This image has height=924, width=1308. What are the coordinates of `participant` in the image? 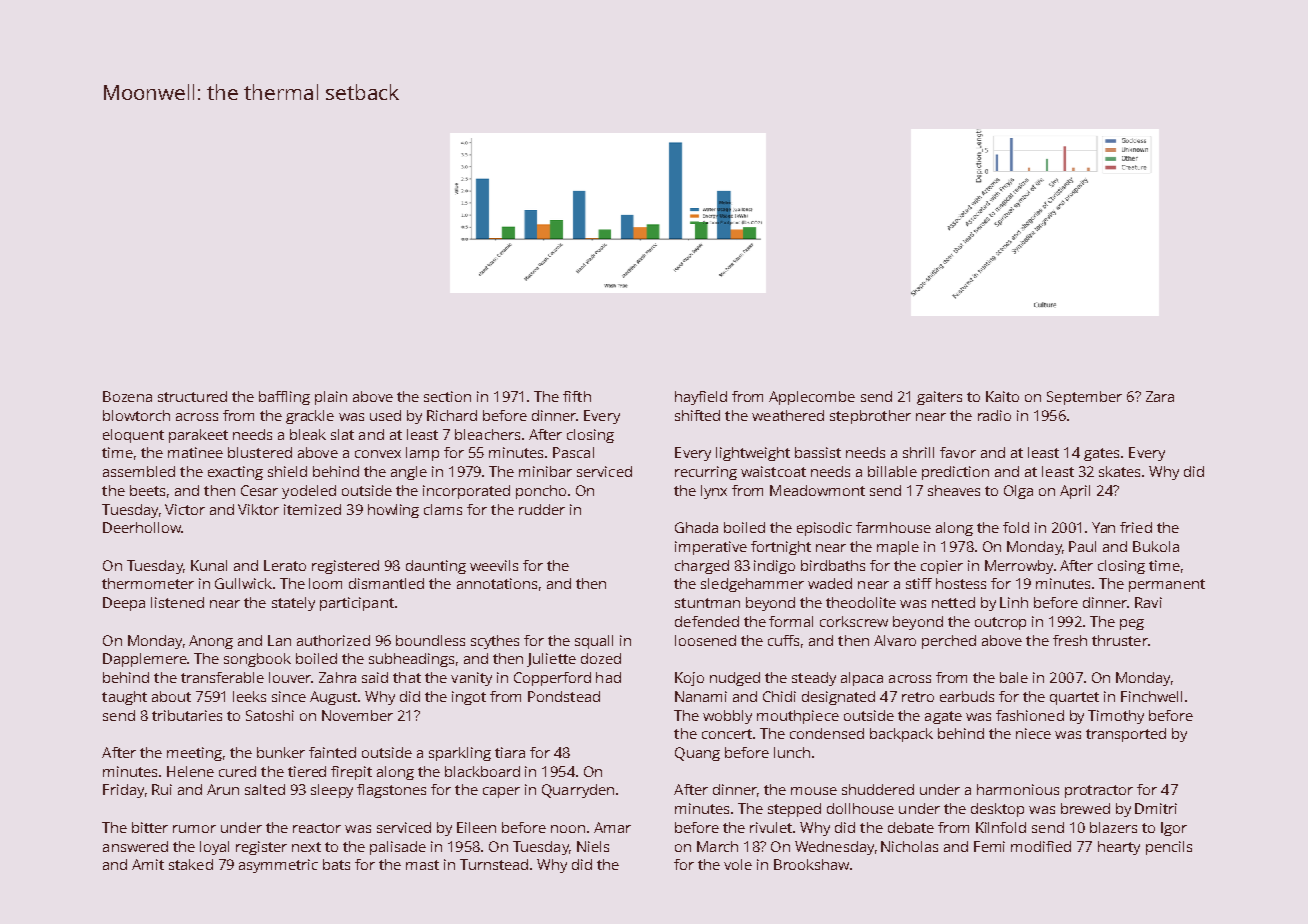 It's located at (357, 604).
